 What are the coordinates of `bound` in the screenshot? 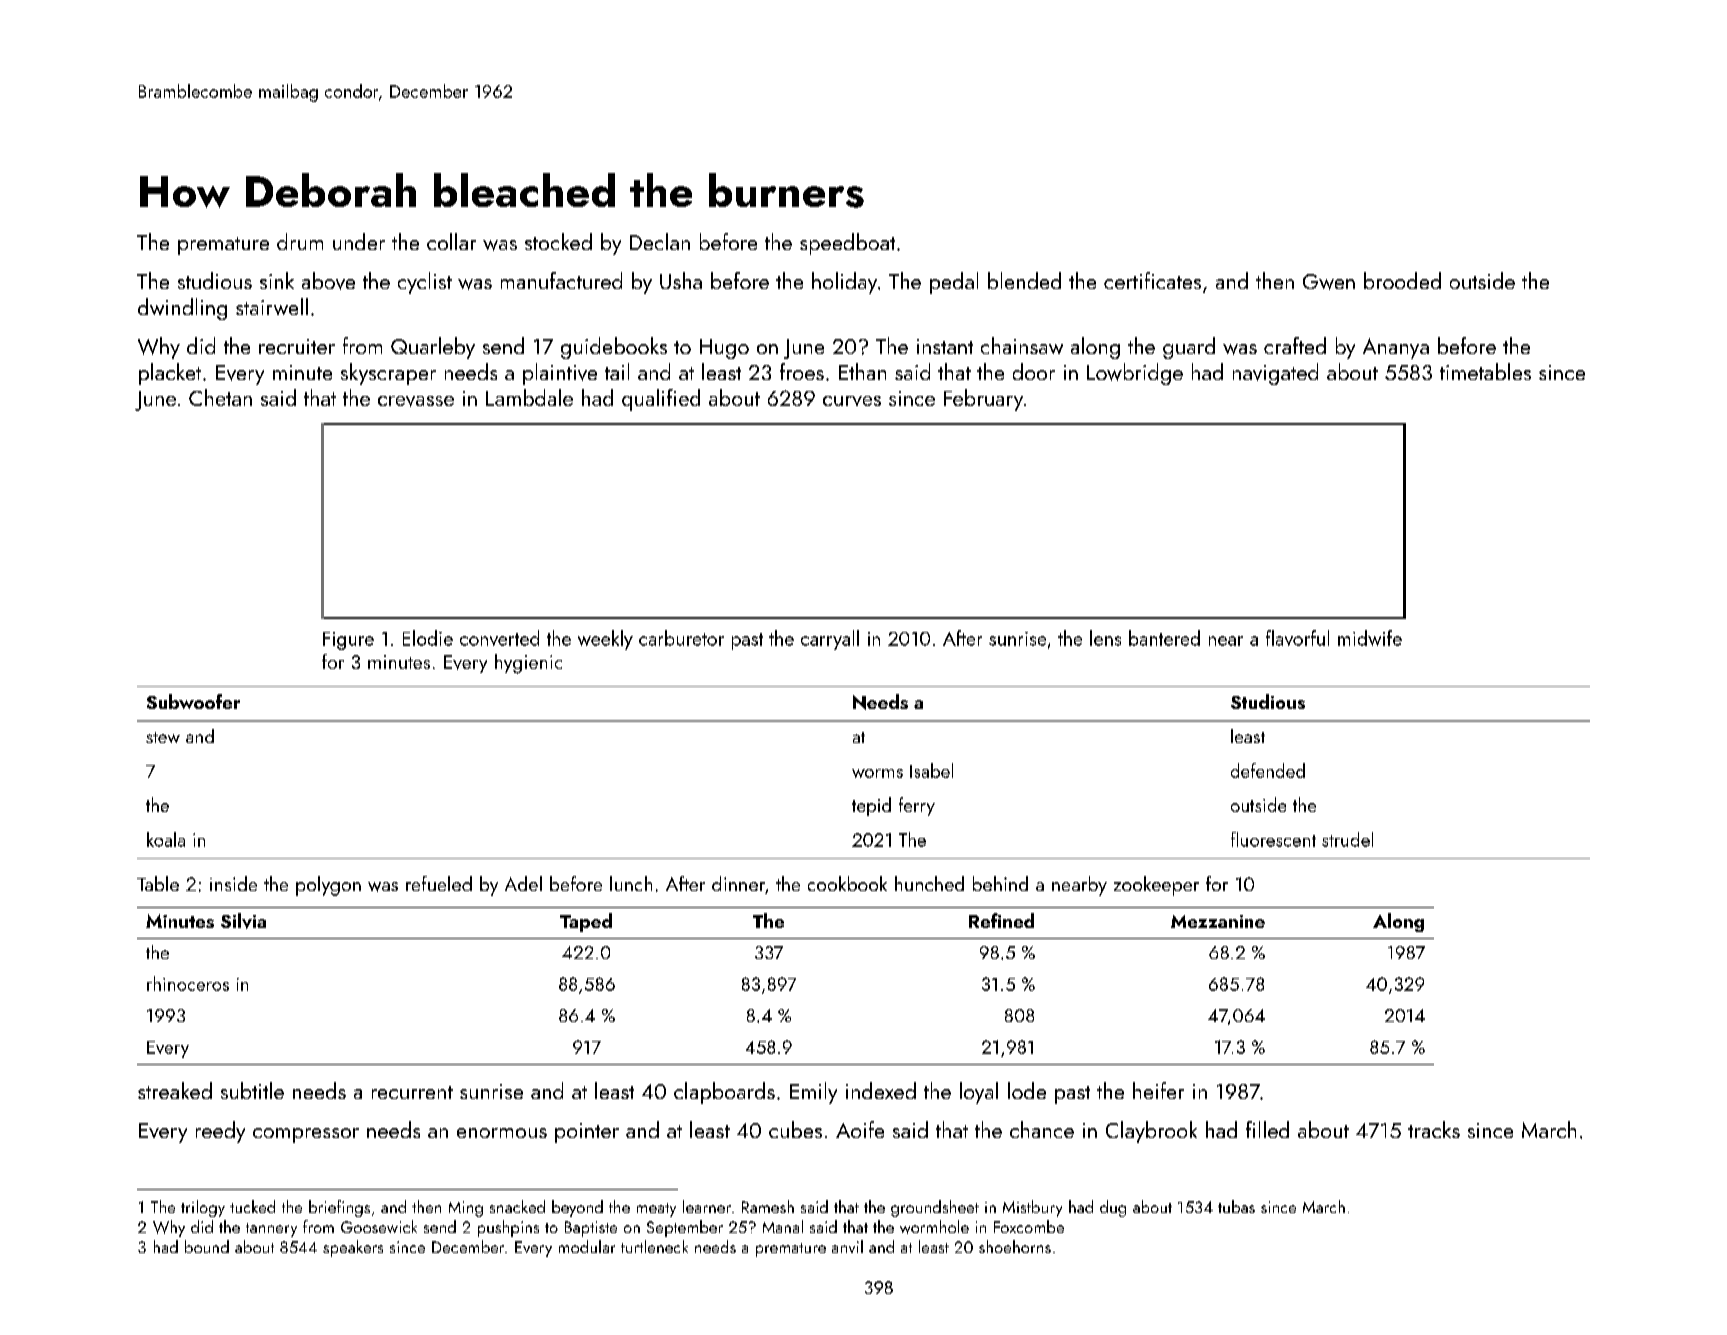 It's located at (207, 1246).
